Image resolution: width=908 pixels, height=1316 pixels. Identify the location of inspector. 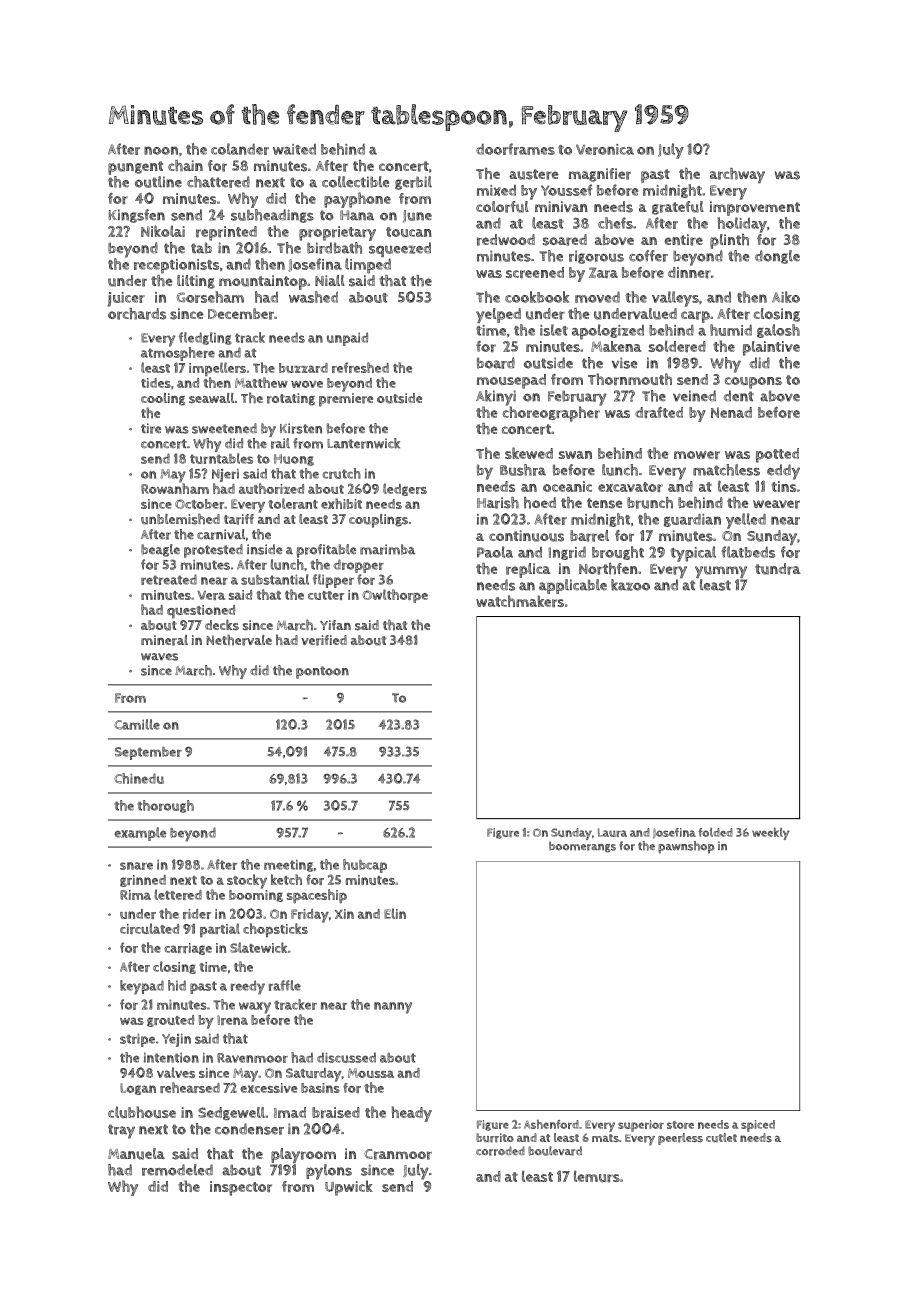
(241, 1188).
